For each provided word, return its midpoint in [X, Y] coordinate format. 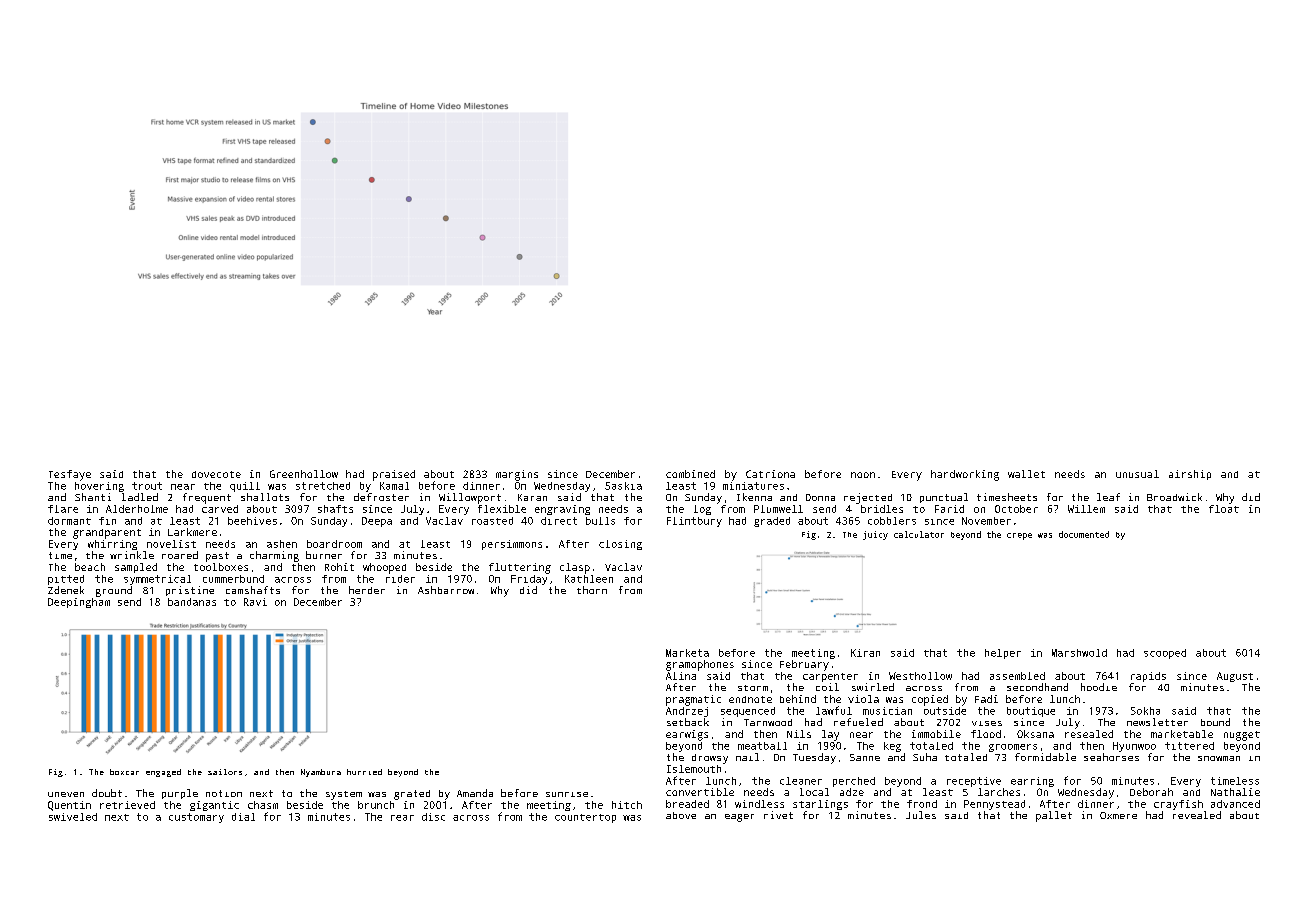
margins [517, 475]
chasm [263, 805]
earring [1032, 782]
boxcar [124, 772]
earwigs [687, 735]
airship [1190, 475]
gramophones [700, 665]
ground [114, 591]
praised [394, 475]
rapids [1148, 677]
